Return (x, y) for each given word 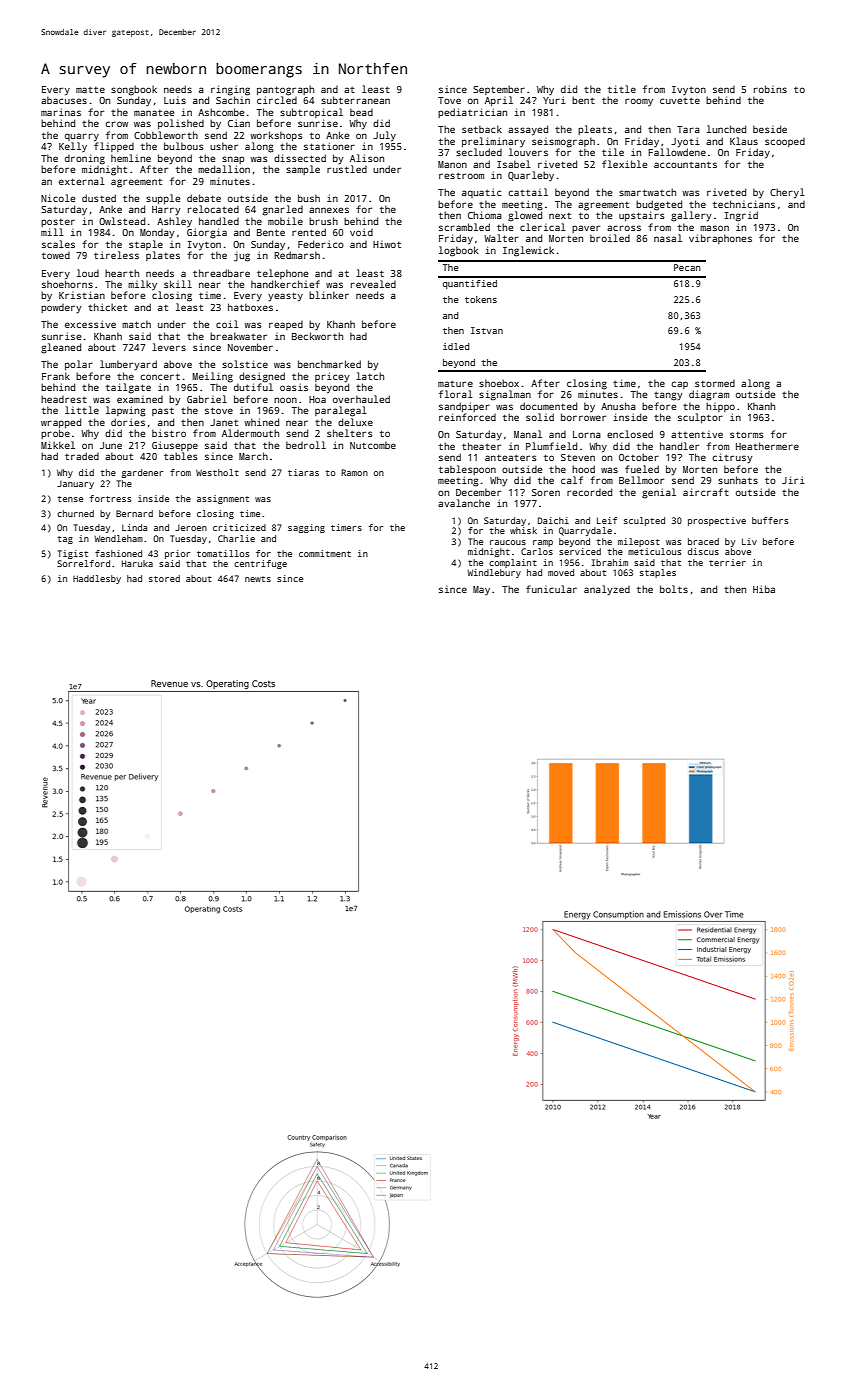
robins (770, 89)
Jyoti (685, 142)
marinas (61, 112)
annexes (329, 210)
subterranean (355, 100)
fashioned (118, 553)
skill (178, 284)
